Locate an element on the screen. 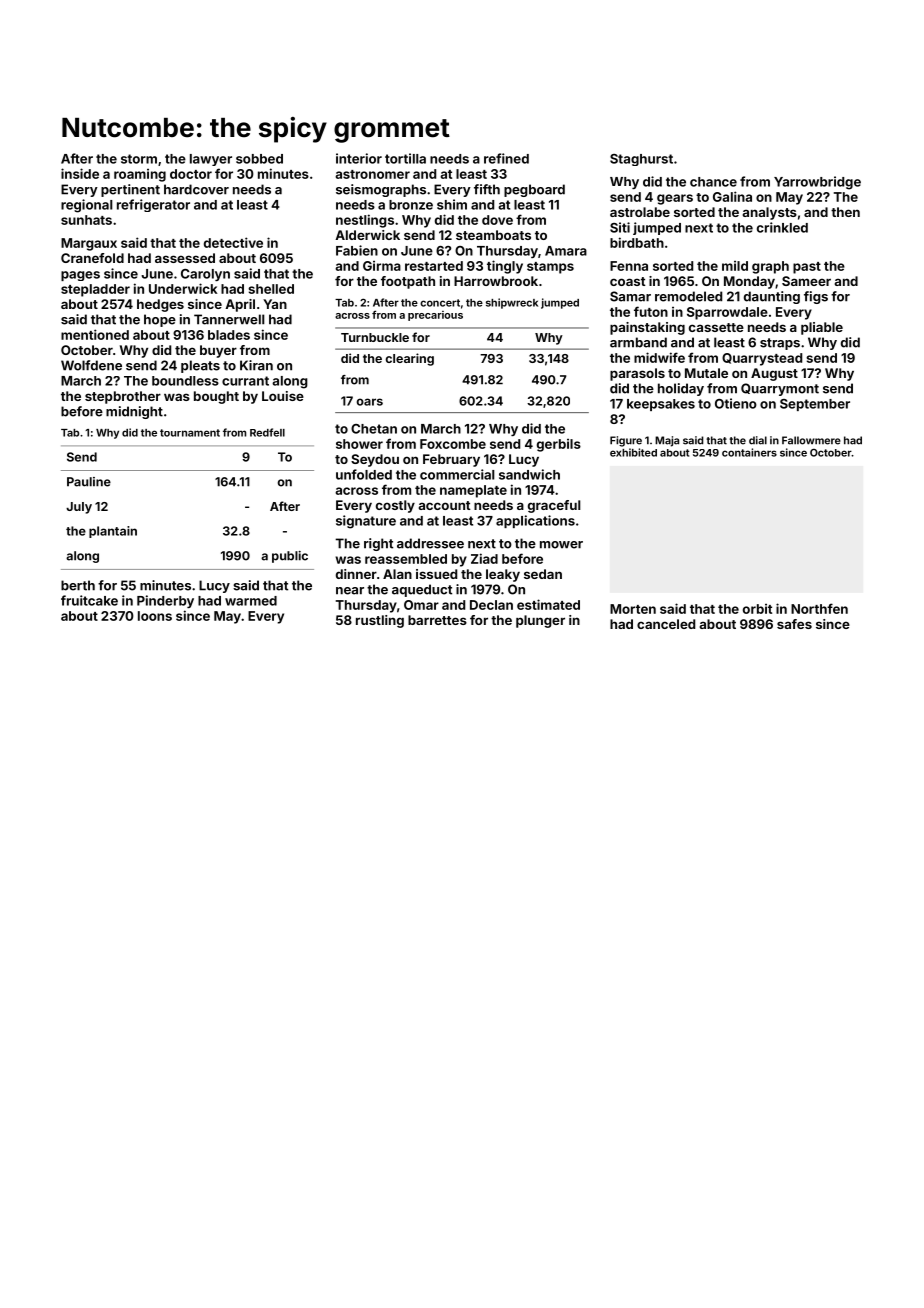 The image size is (924, 1308). hardcover is located at coordinates (196, 189).
